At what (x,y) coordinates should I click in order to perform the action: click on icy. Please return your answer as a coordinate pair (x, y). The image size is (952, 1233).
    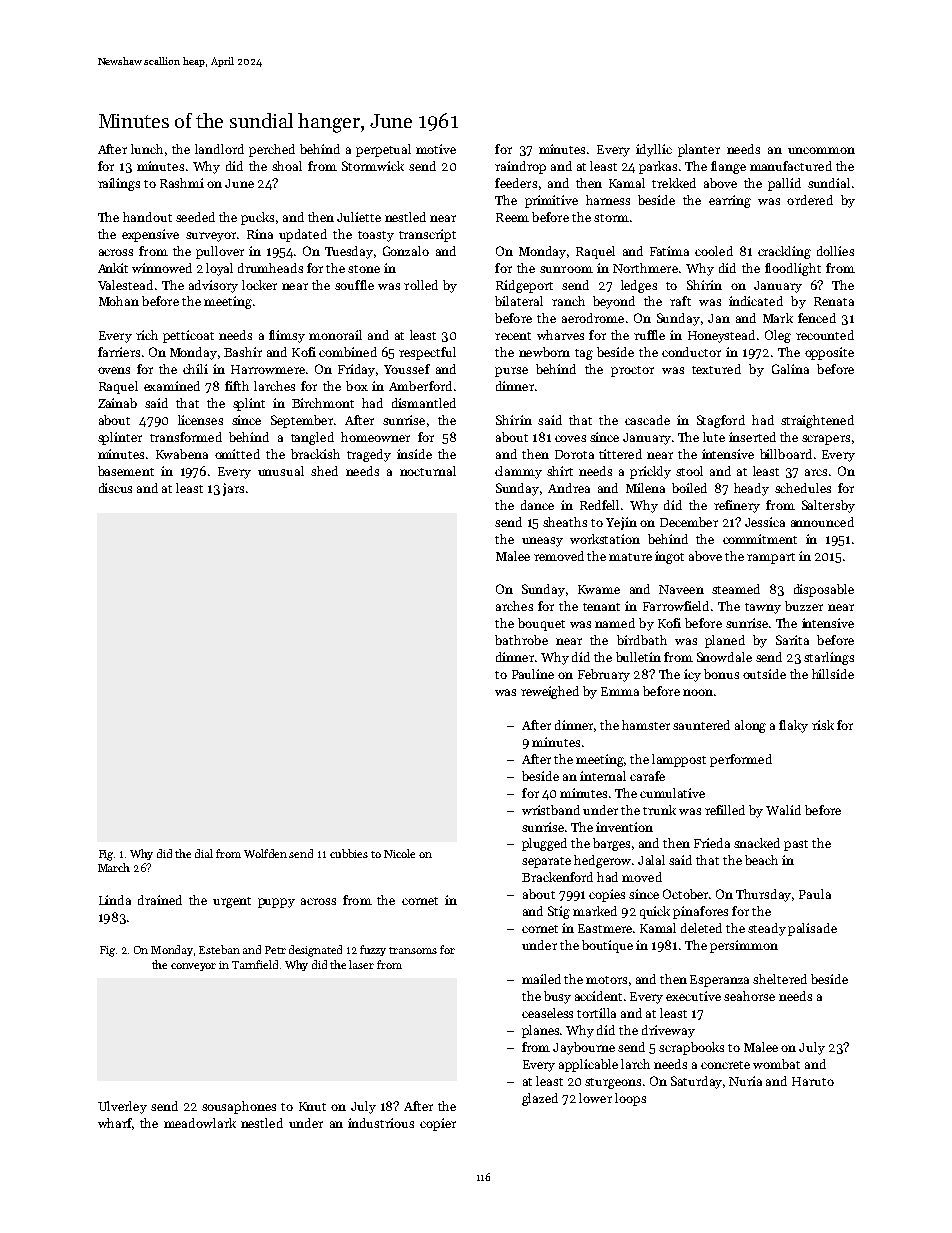
    Looking at the image, I should click on (692, 675).
